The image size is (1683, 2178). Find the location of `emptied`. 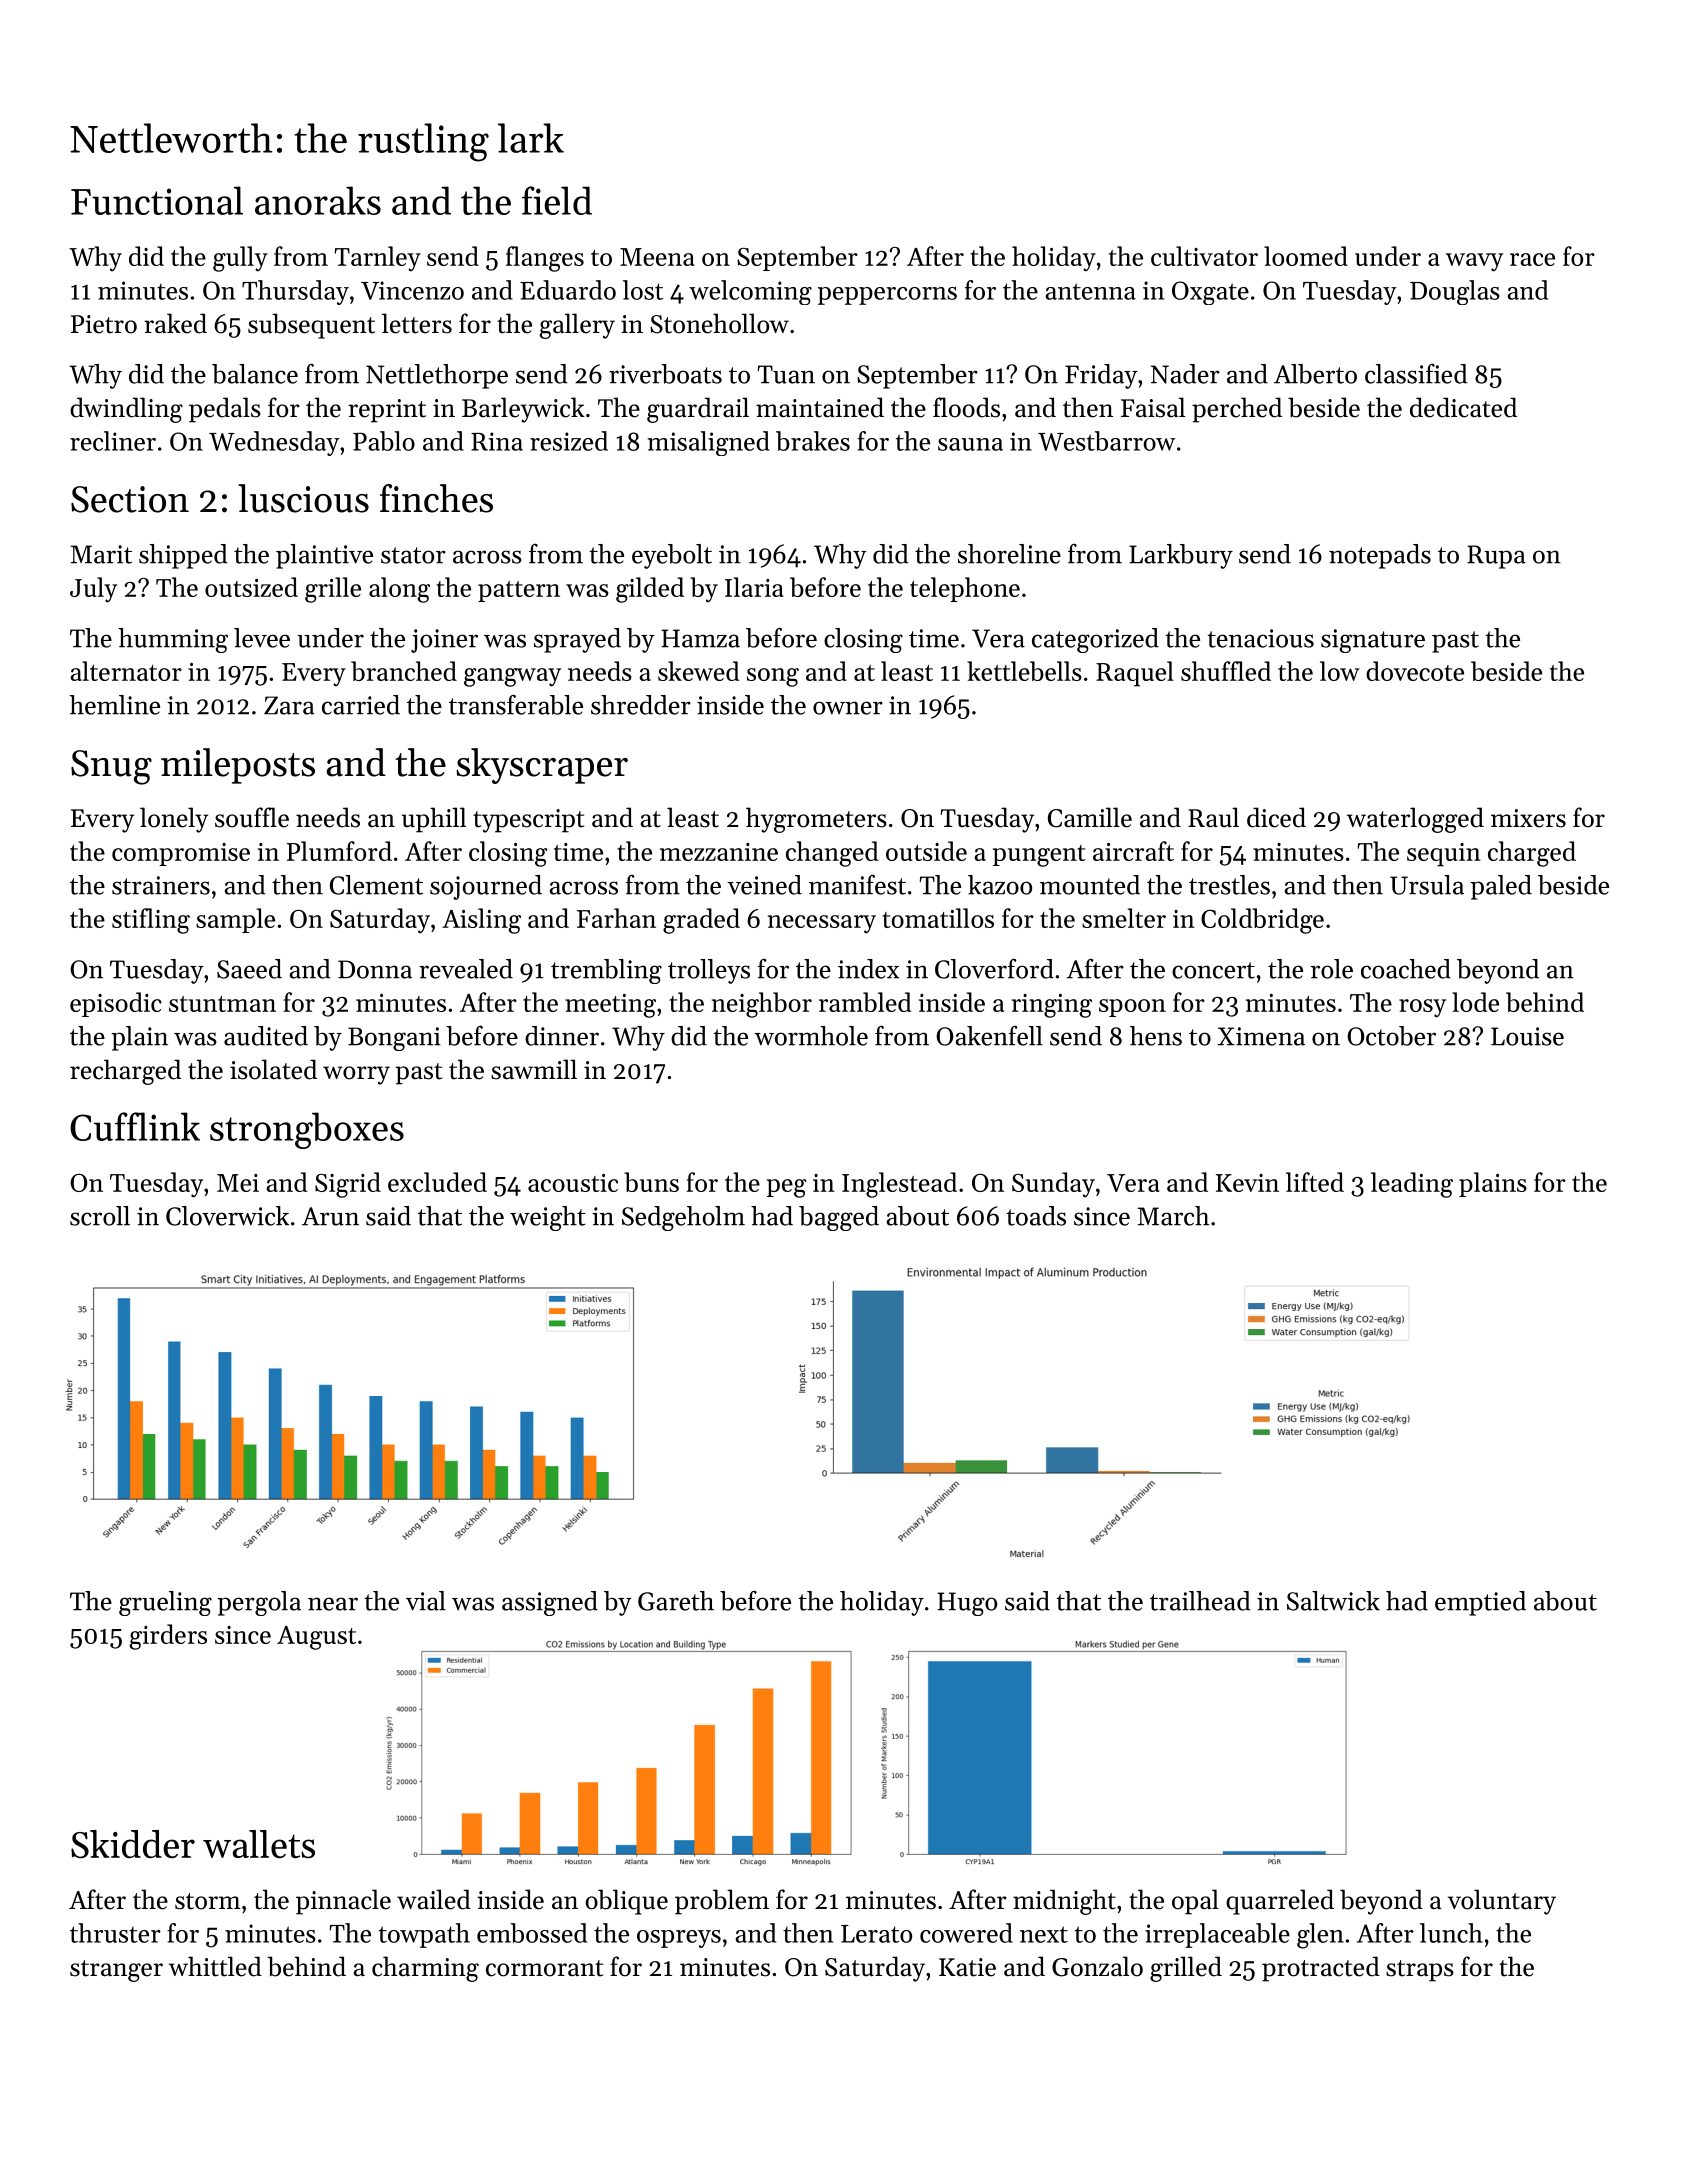

emptied is located at coordinates (1480, 1603).
